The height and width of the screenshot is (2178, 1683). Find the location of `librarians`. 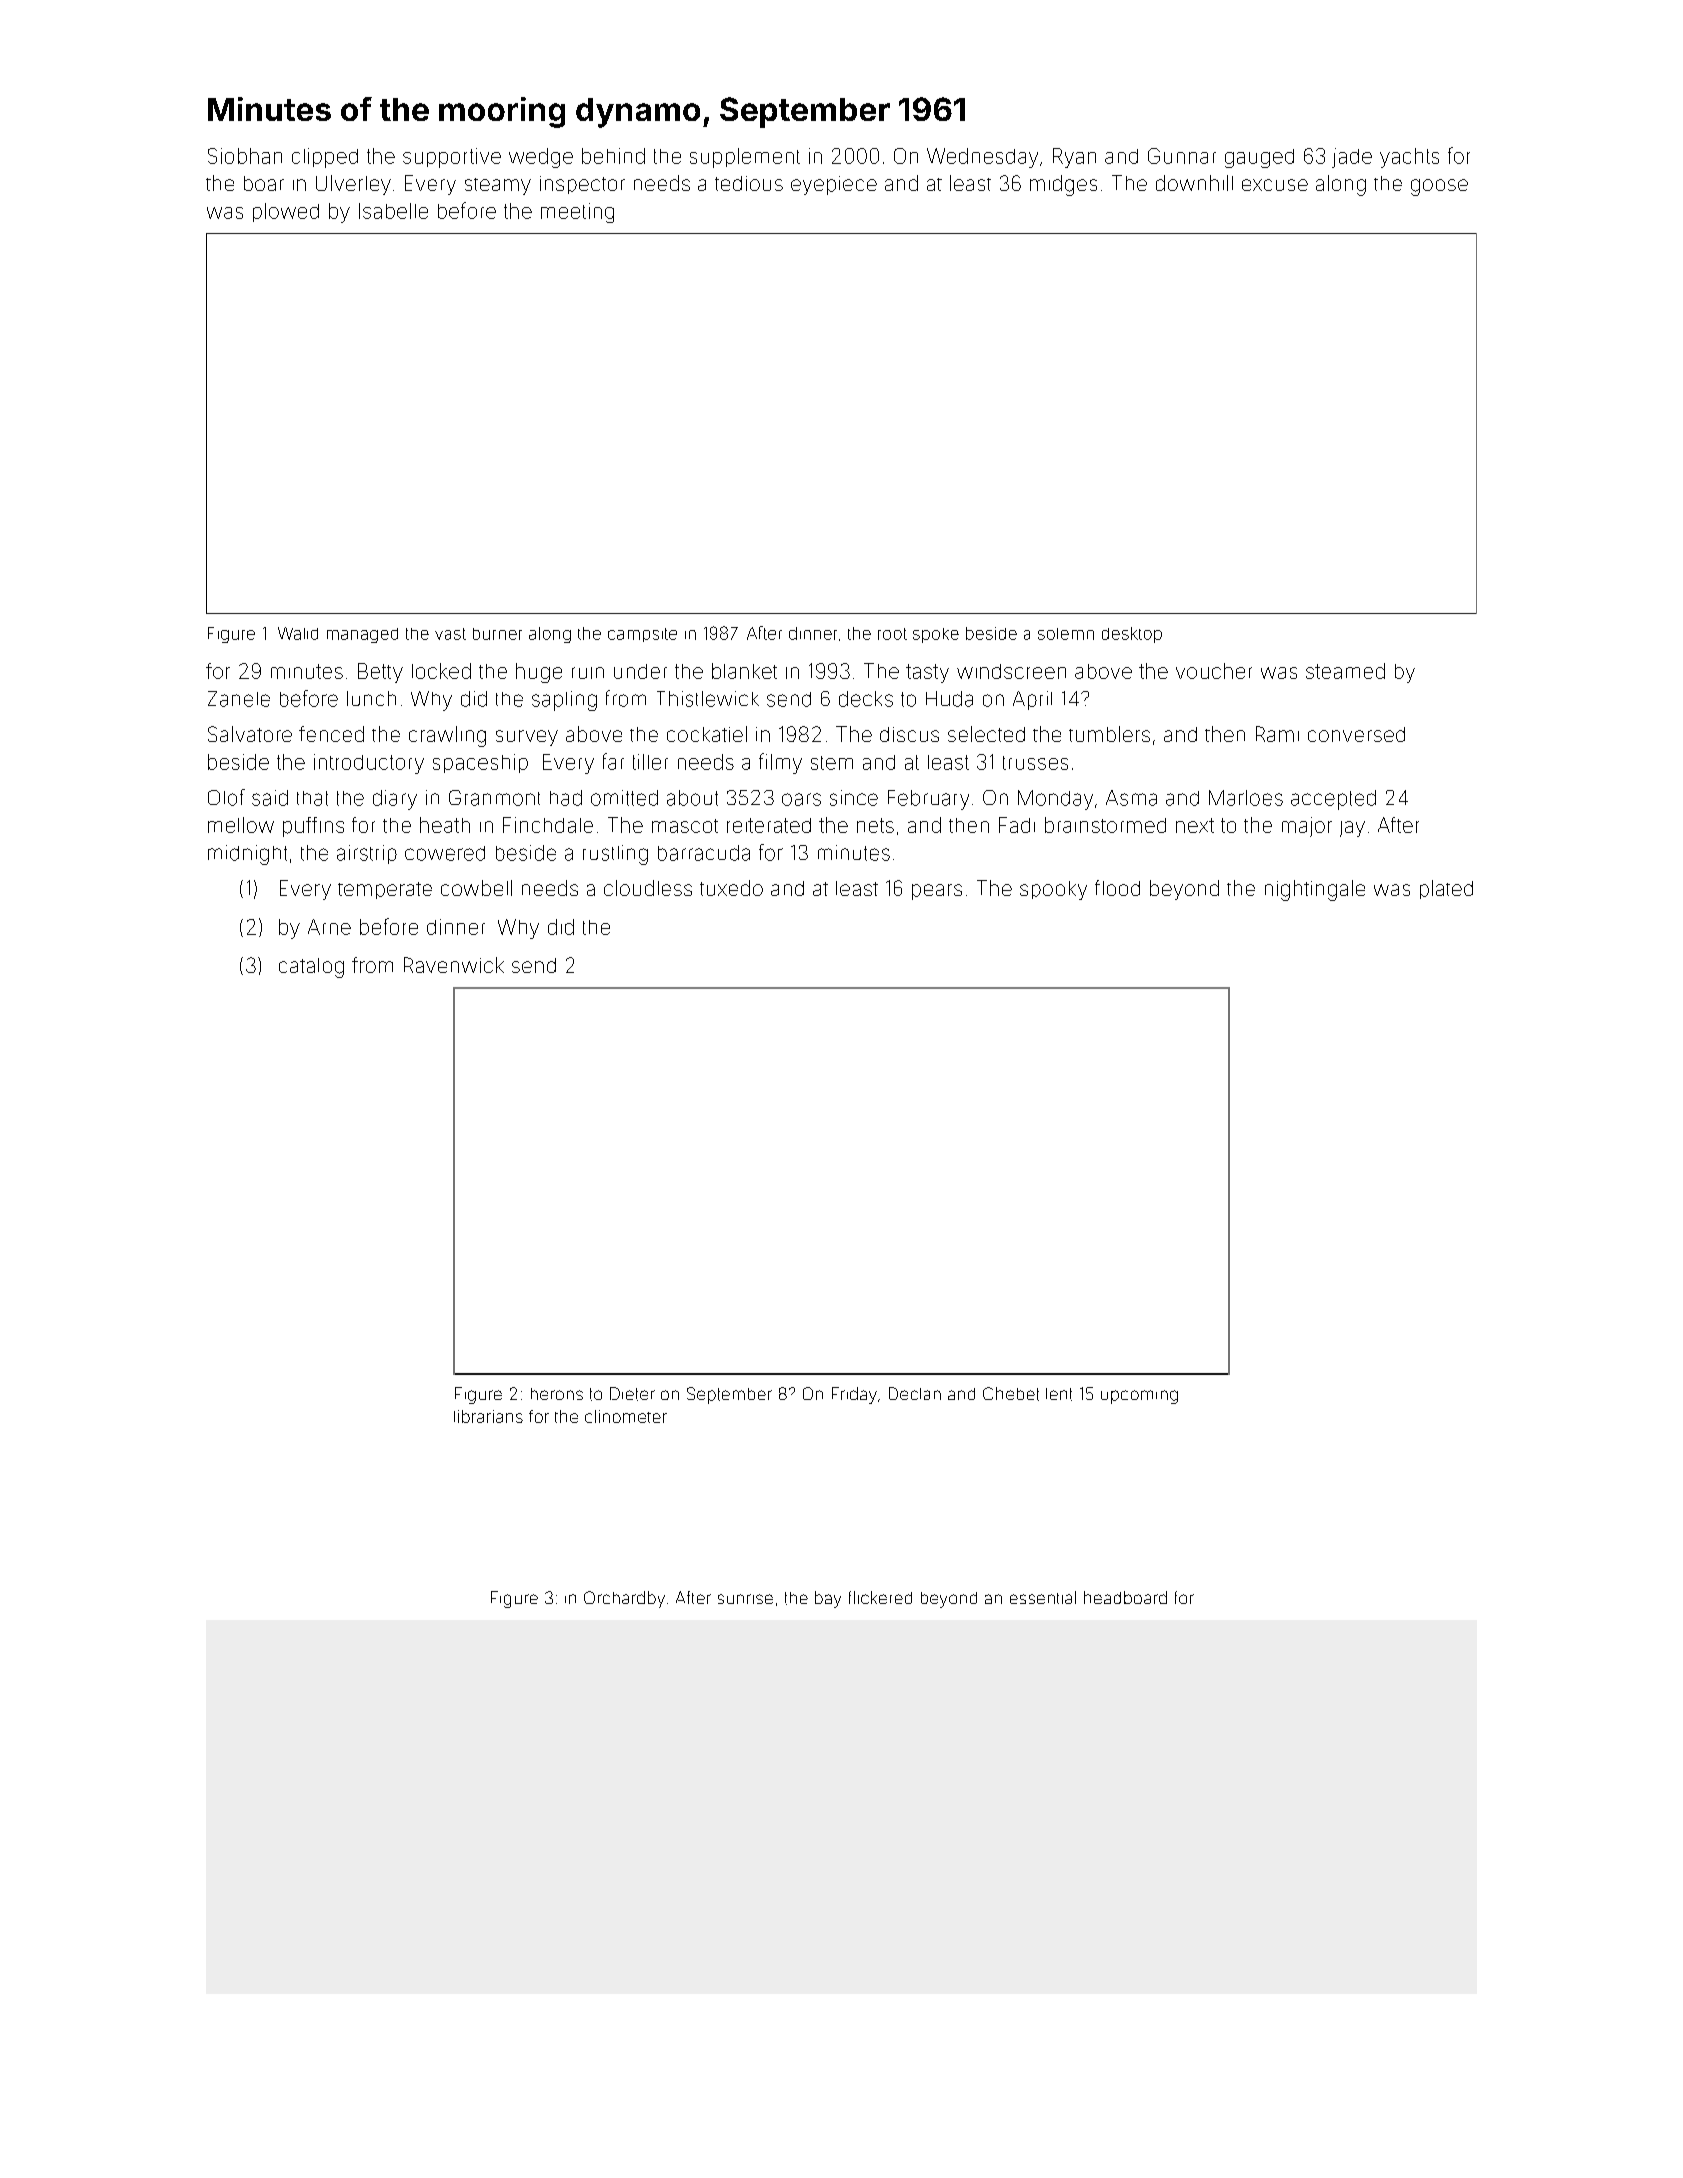

librarians is located at coordinates (488, 1416).
